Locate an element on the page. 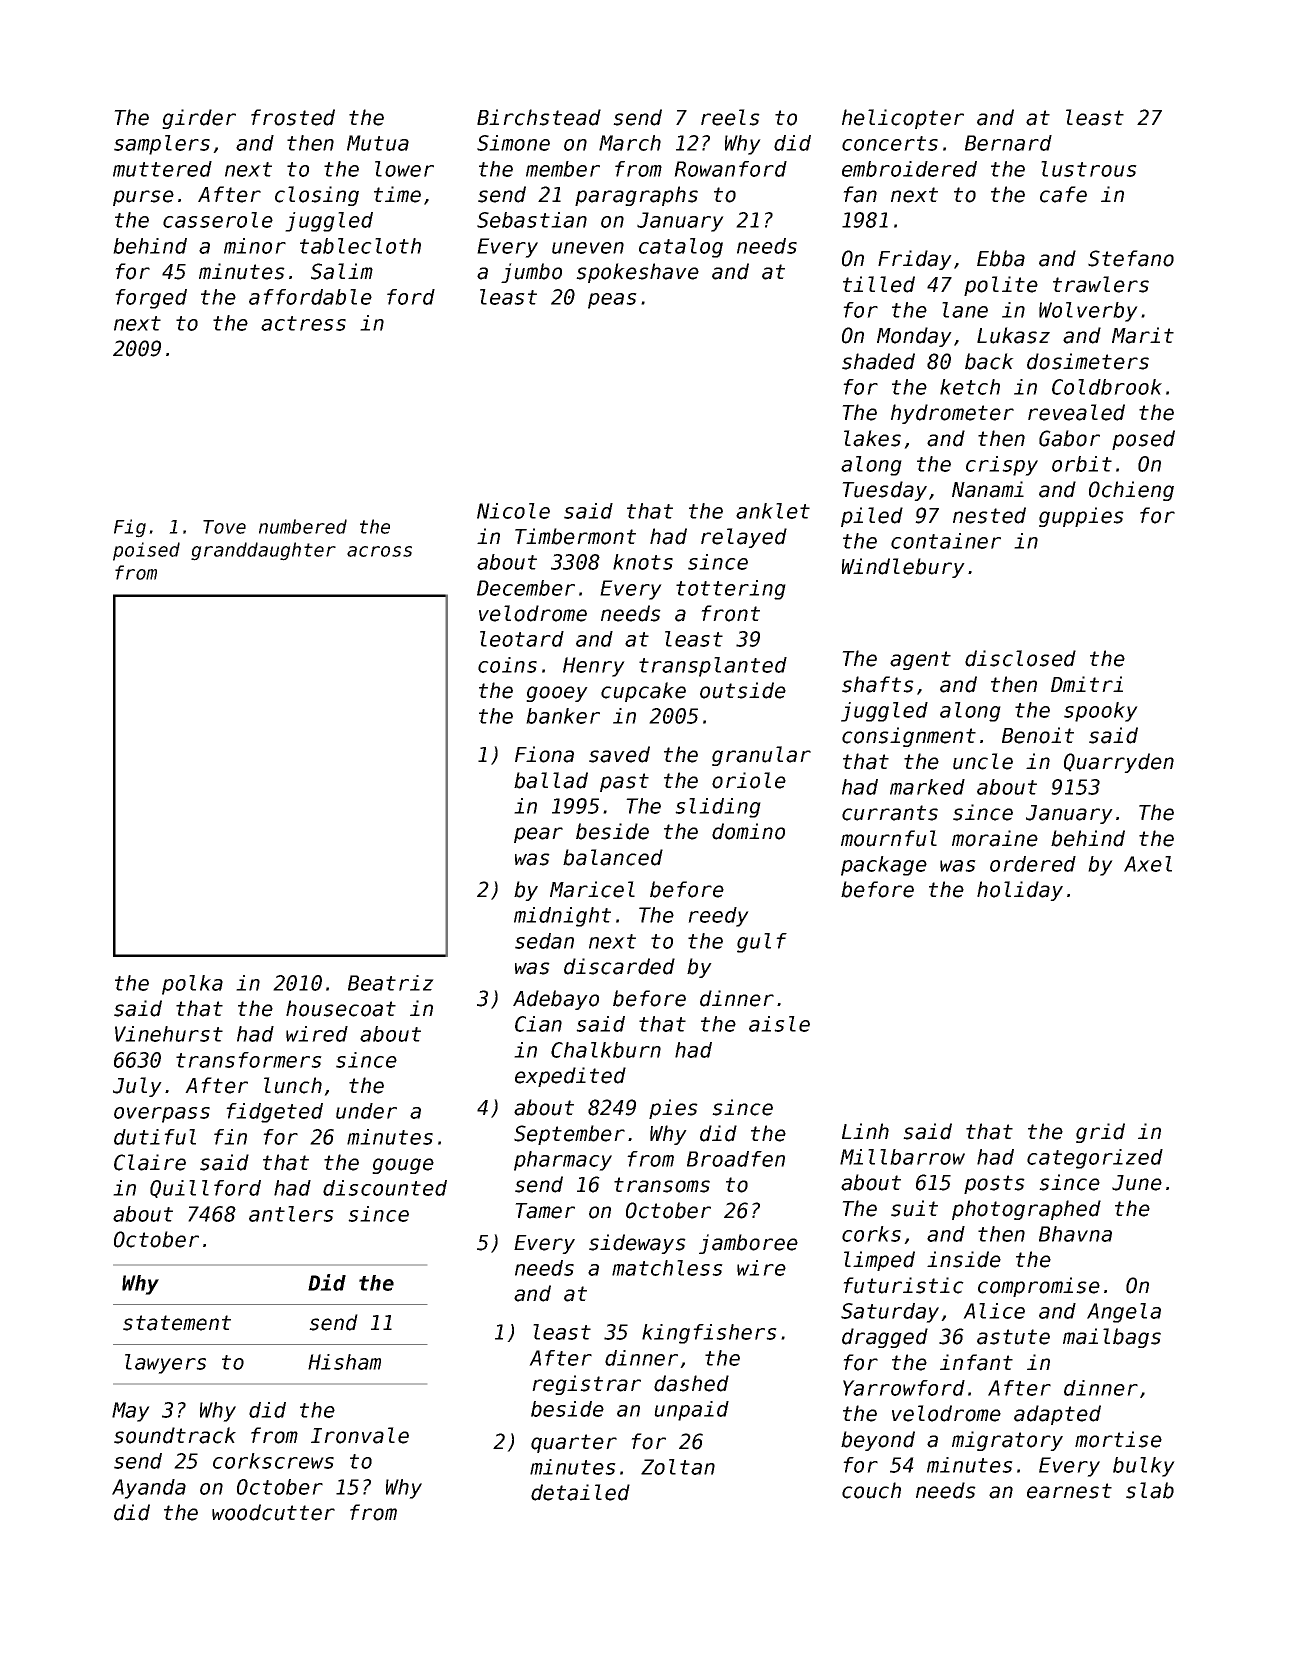  samplers is located at coordinates (162, 145).
